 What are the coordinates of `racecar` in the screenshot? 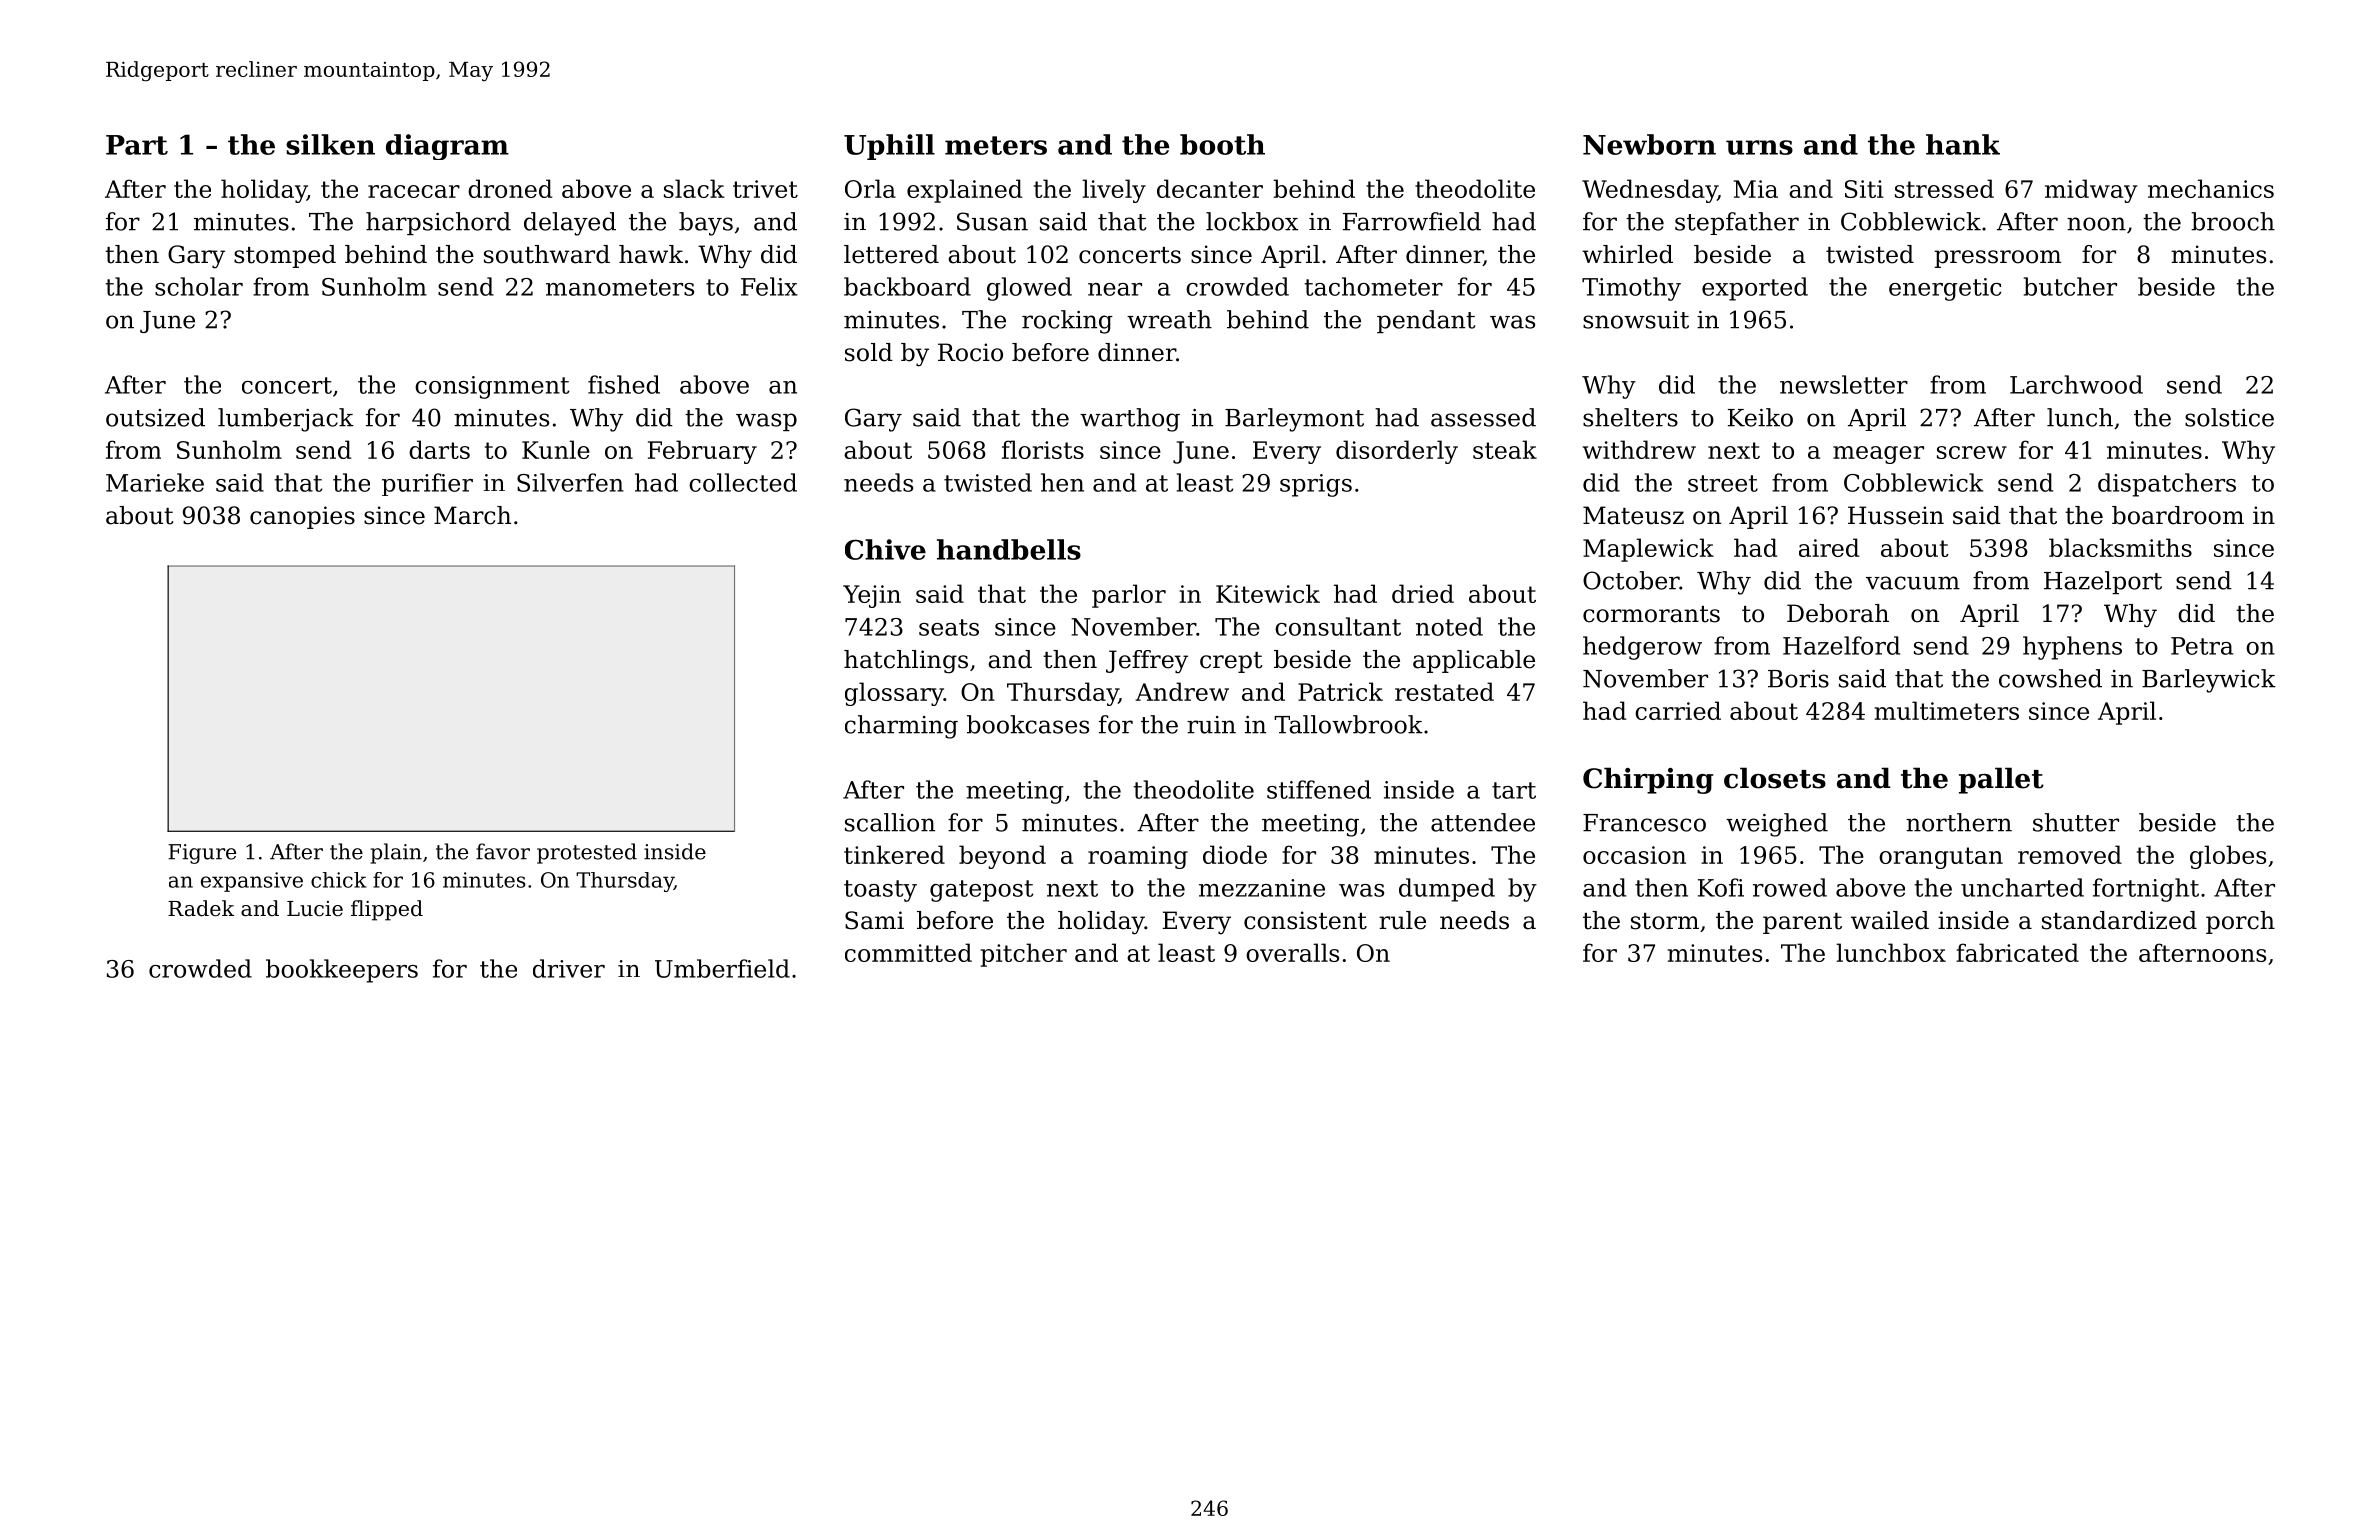 It's located at (414, 191).
